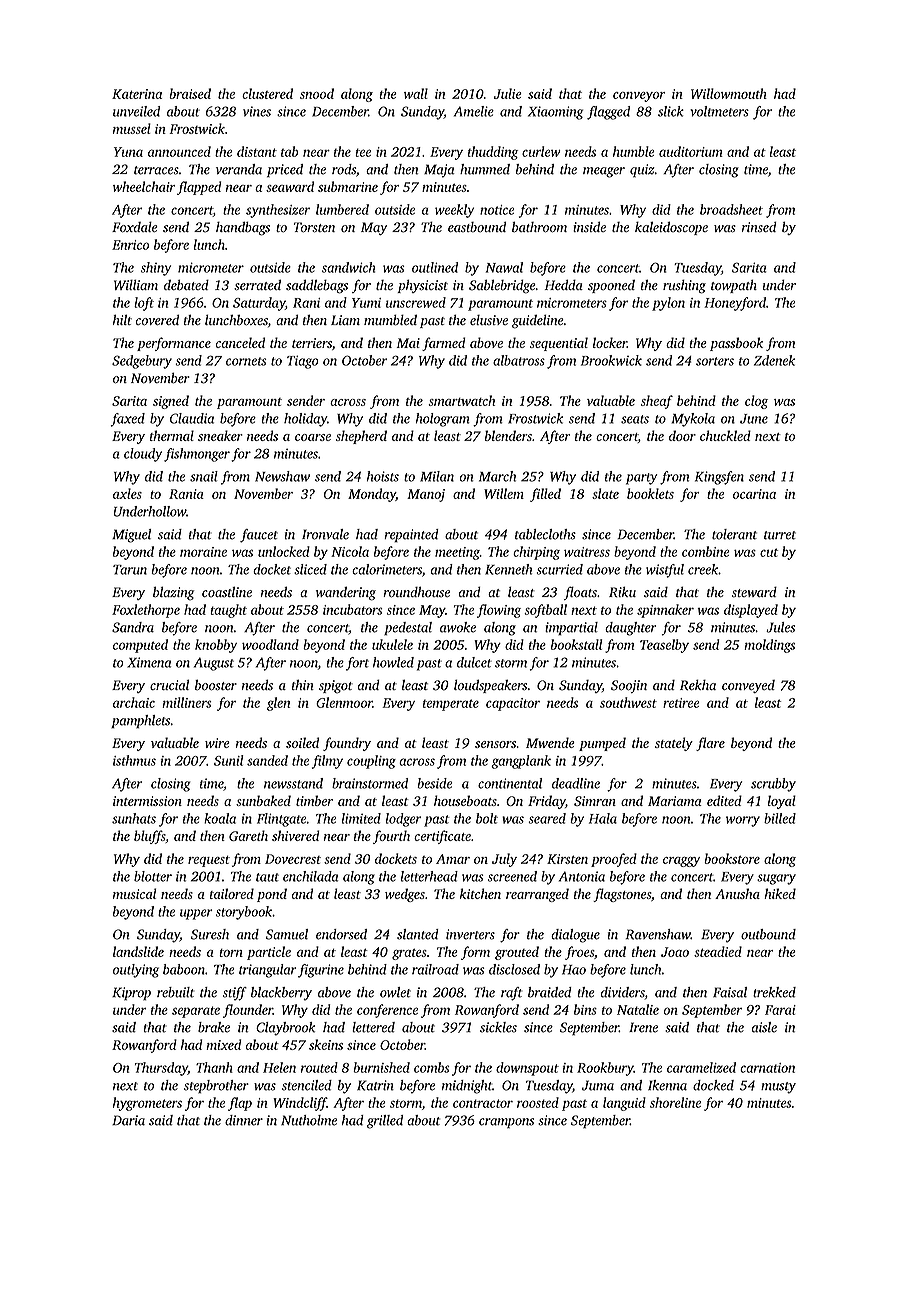  What do you see at coordinates (179, 151) in the screenshot?
I see `announced` at bounding box center [179, 151].
